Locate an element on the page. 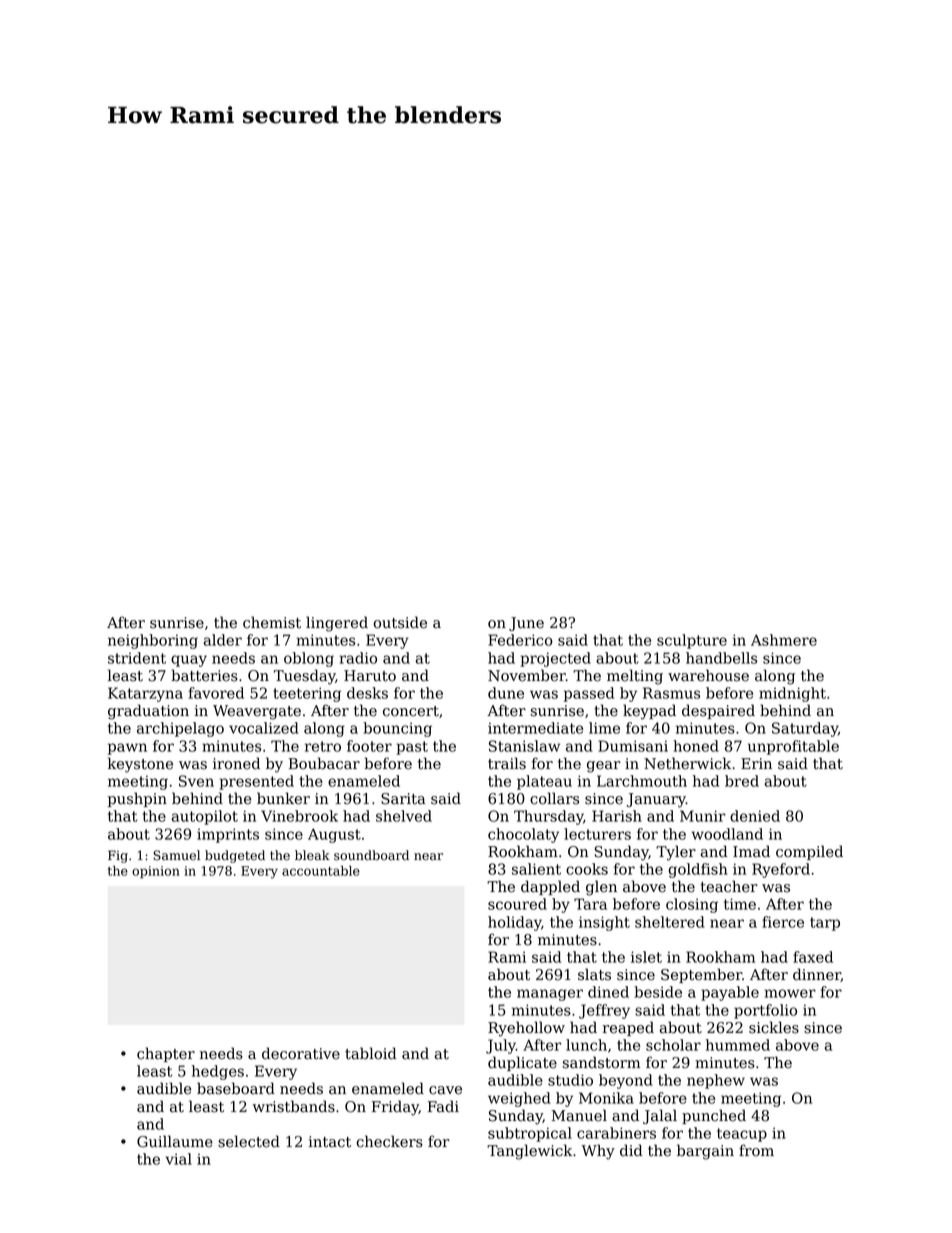  opinion is located at coordinates (156, 872).
